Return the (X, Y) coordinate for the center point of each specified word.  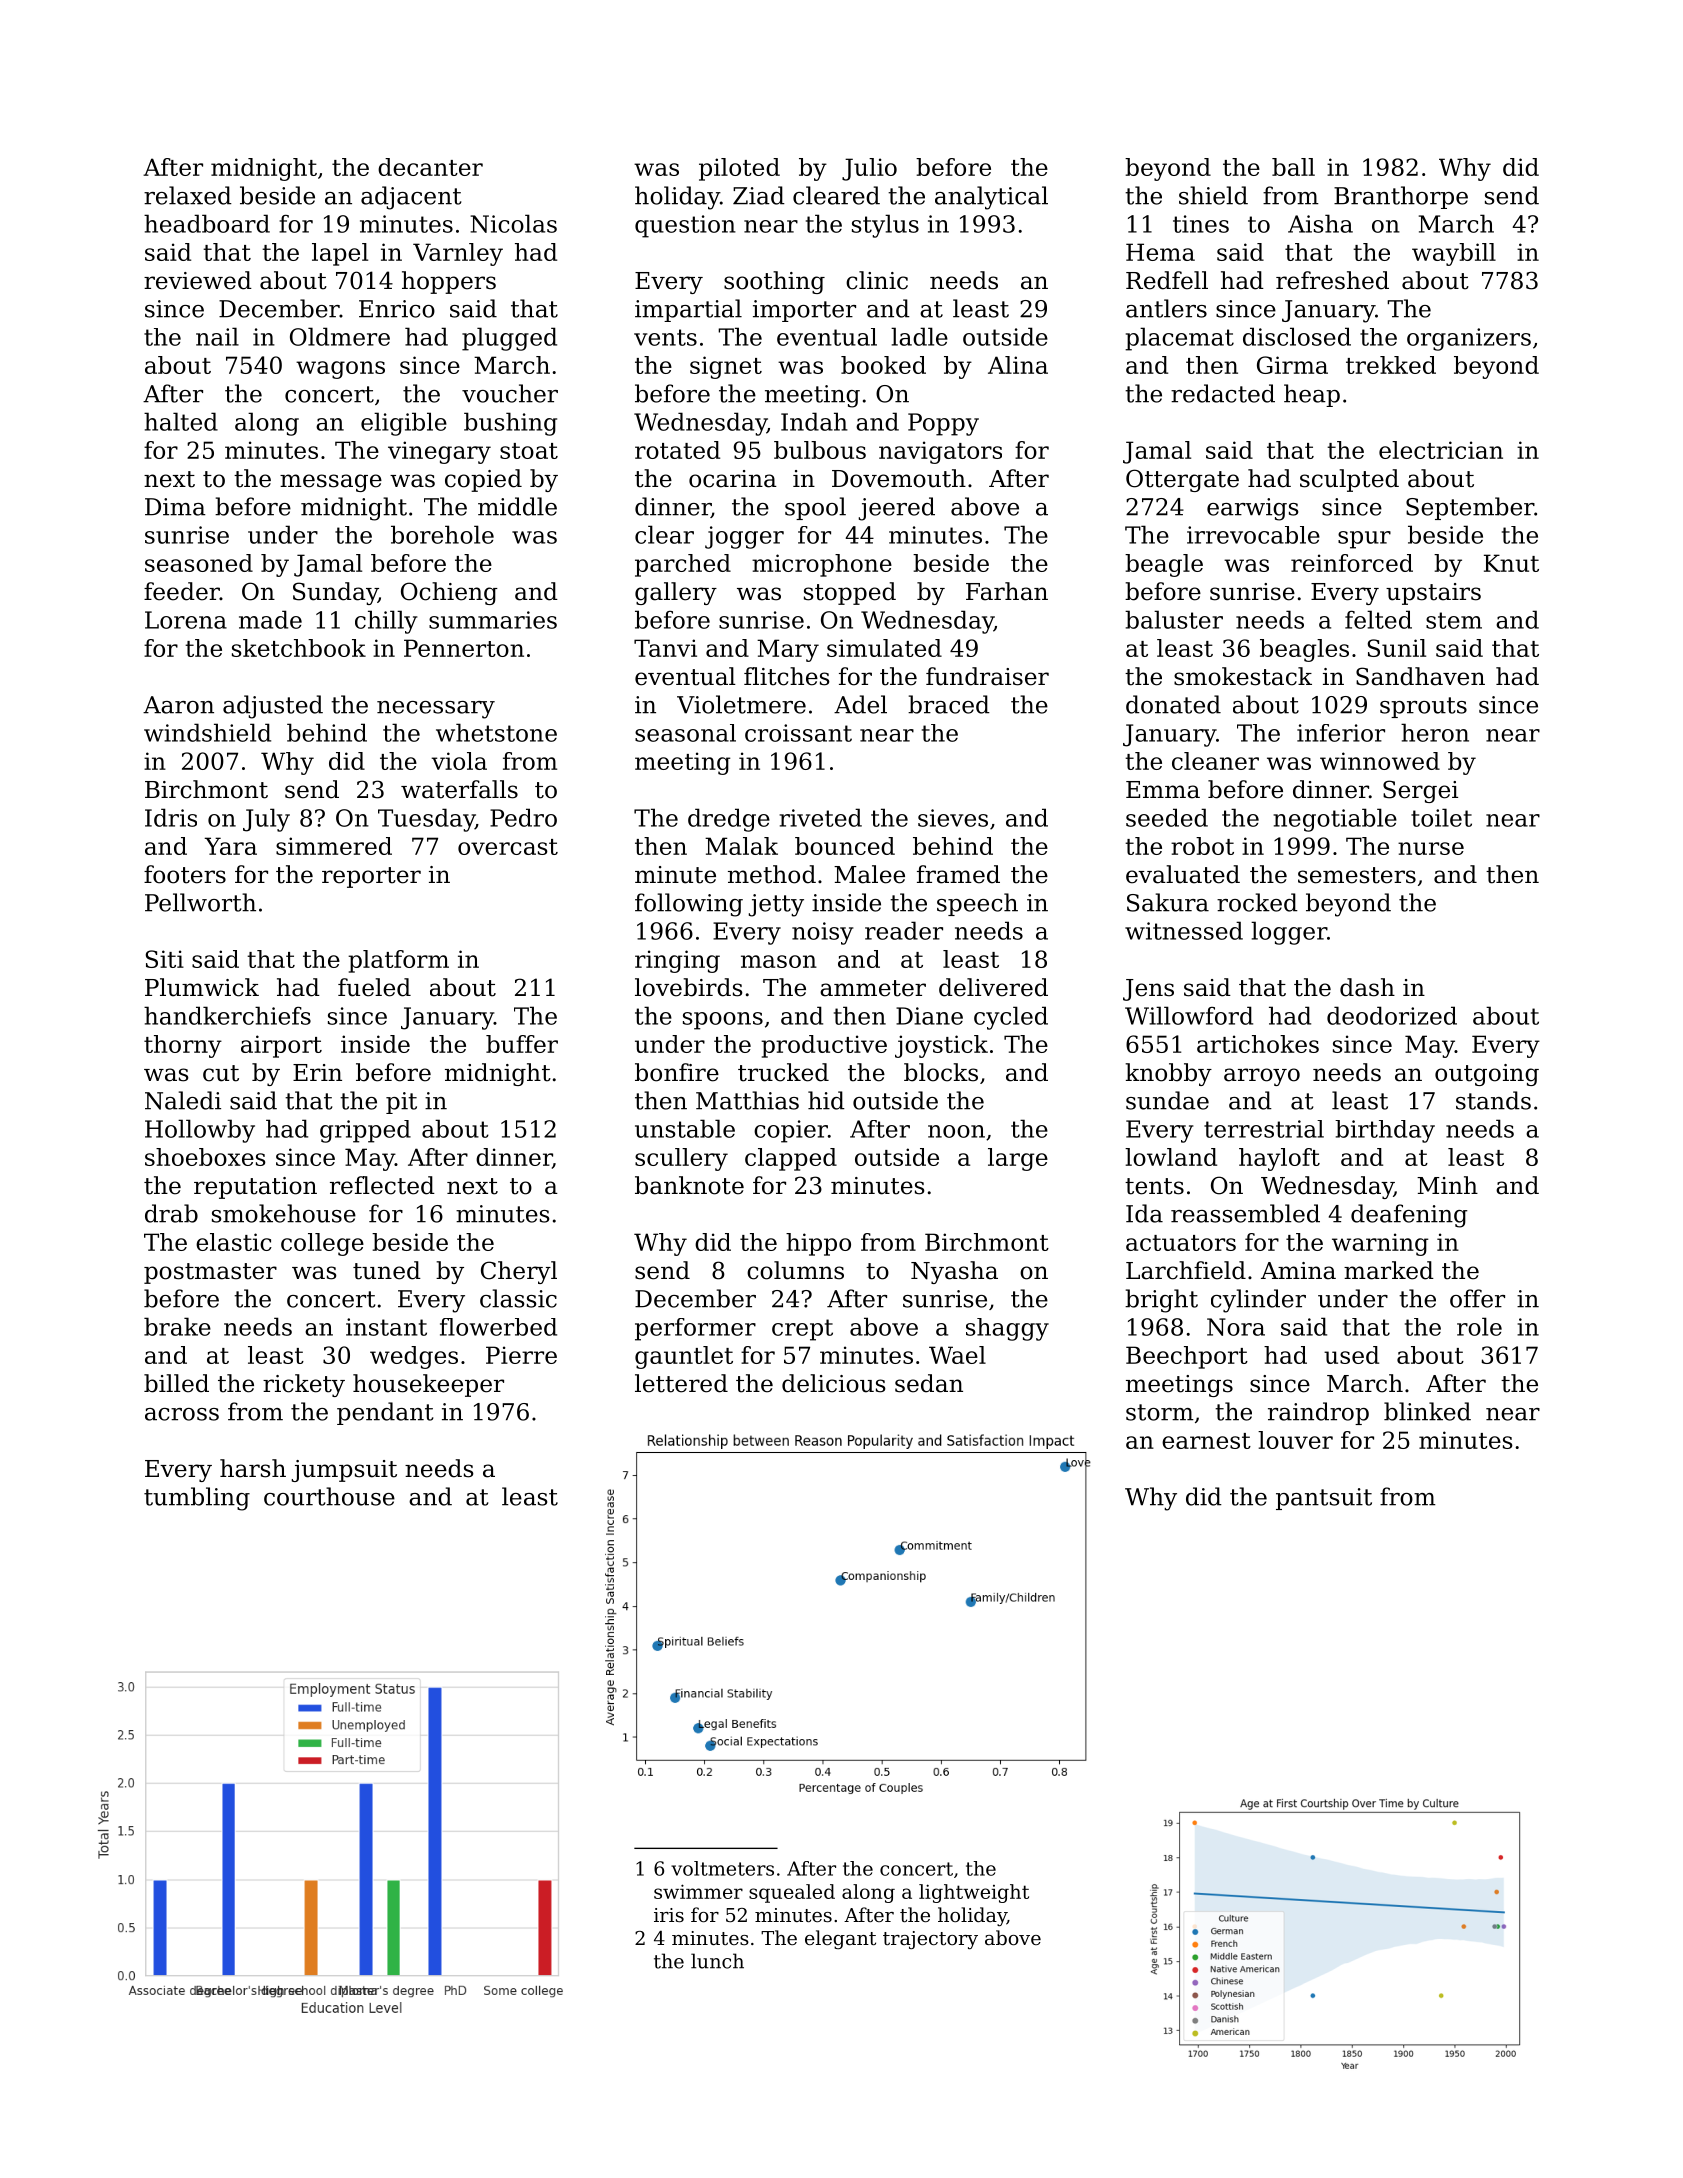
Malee (869, 874)
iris (669, 1915)
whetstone (496, 732)
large (1018, 1159)
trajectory (930, 1940)
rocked (1257, 902)
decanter (430, 167)
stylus (885, 226)
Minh (1447, 1185)
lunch (717, 1961)
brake (177, 1326)
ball (1293, 167)
